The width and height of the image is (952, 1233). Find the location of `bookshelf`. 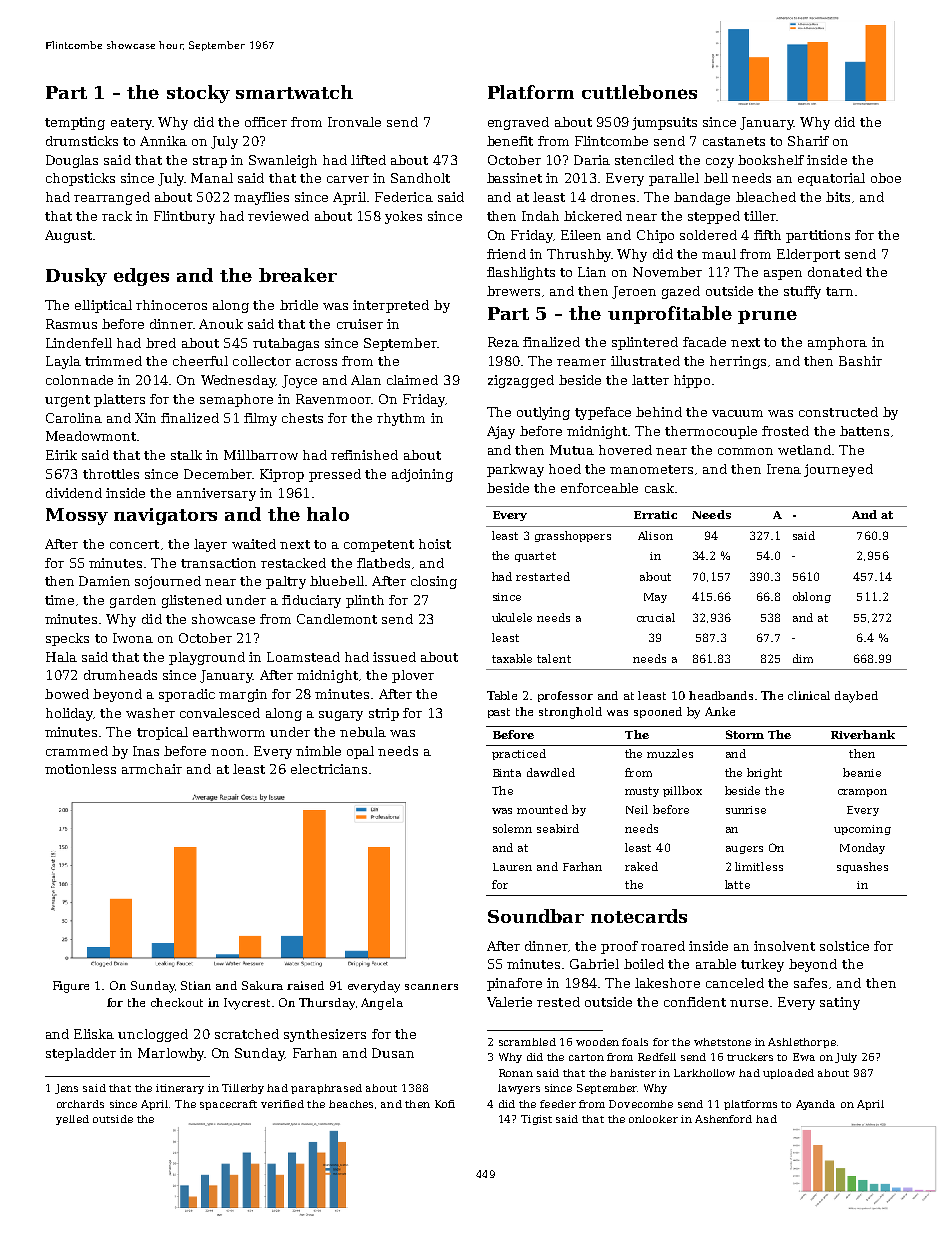

bookshelf is located at coordinates (771, 160).
